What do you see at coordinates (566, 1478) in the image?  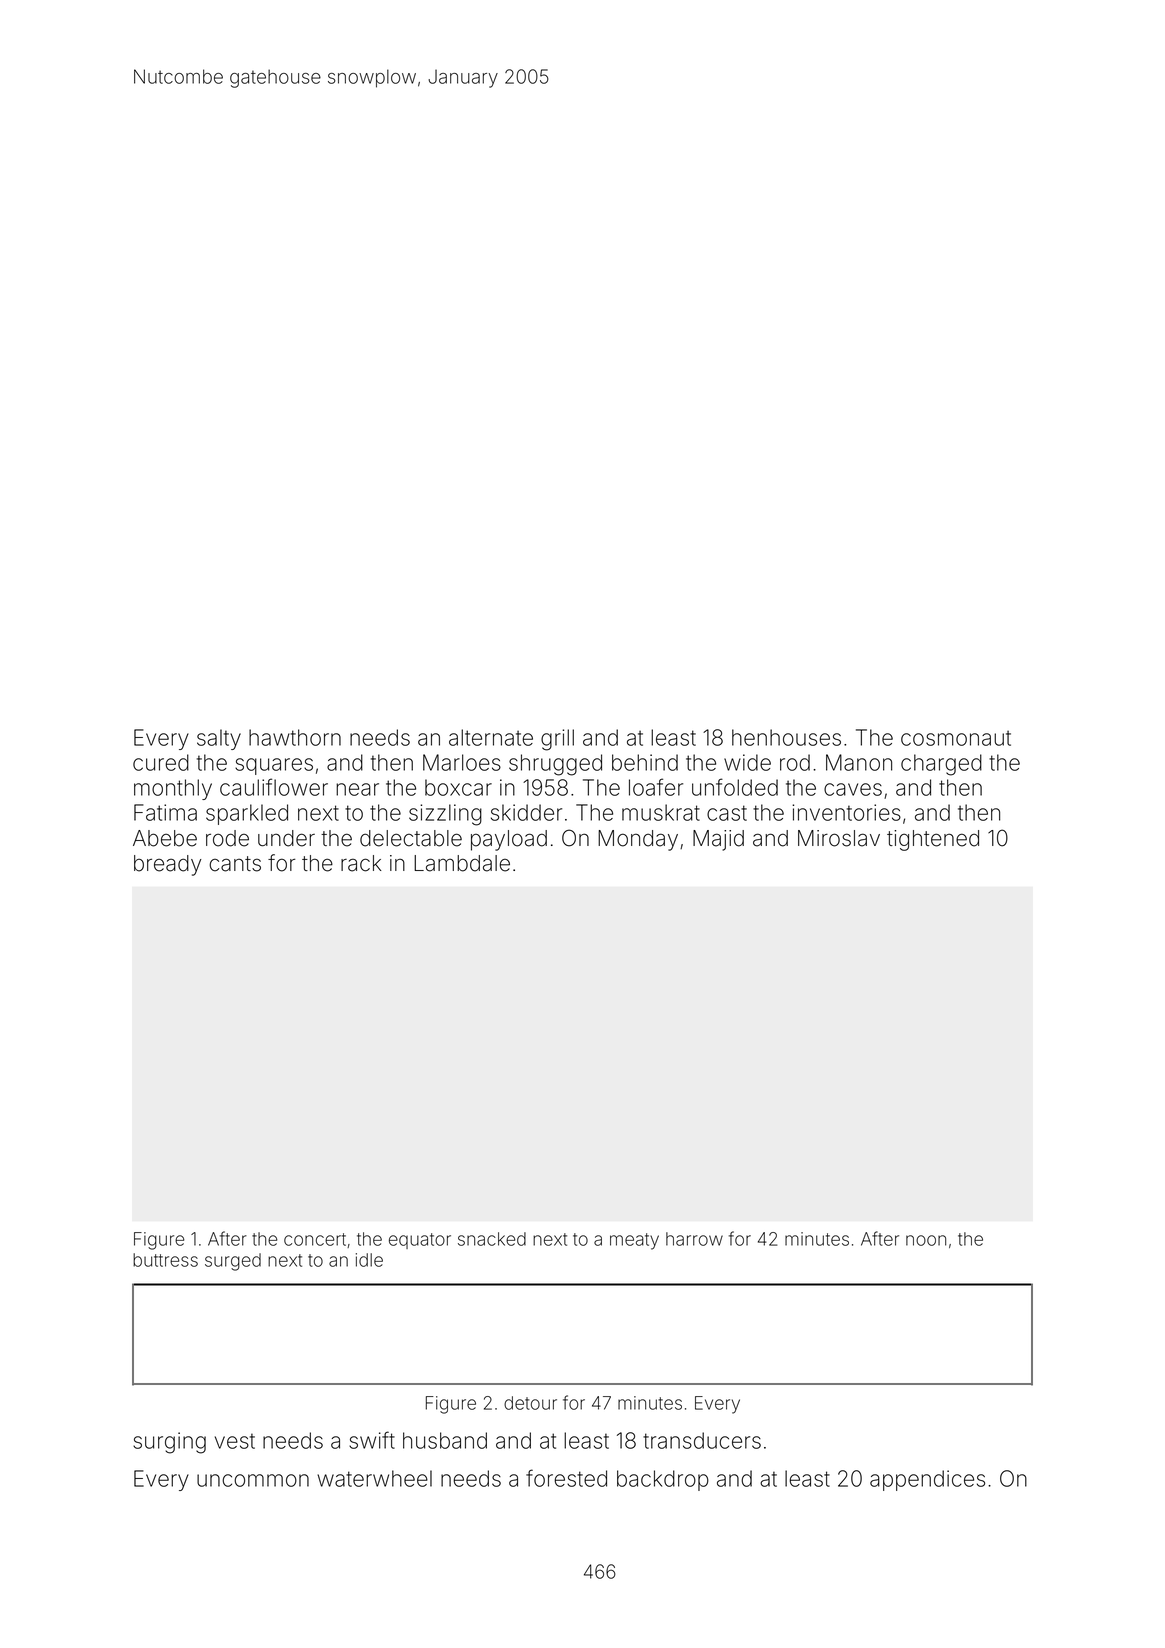 I see `forested` at bounding box center [566, 1478].
